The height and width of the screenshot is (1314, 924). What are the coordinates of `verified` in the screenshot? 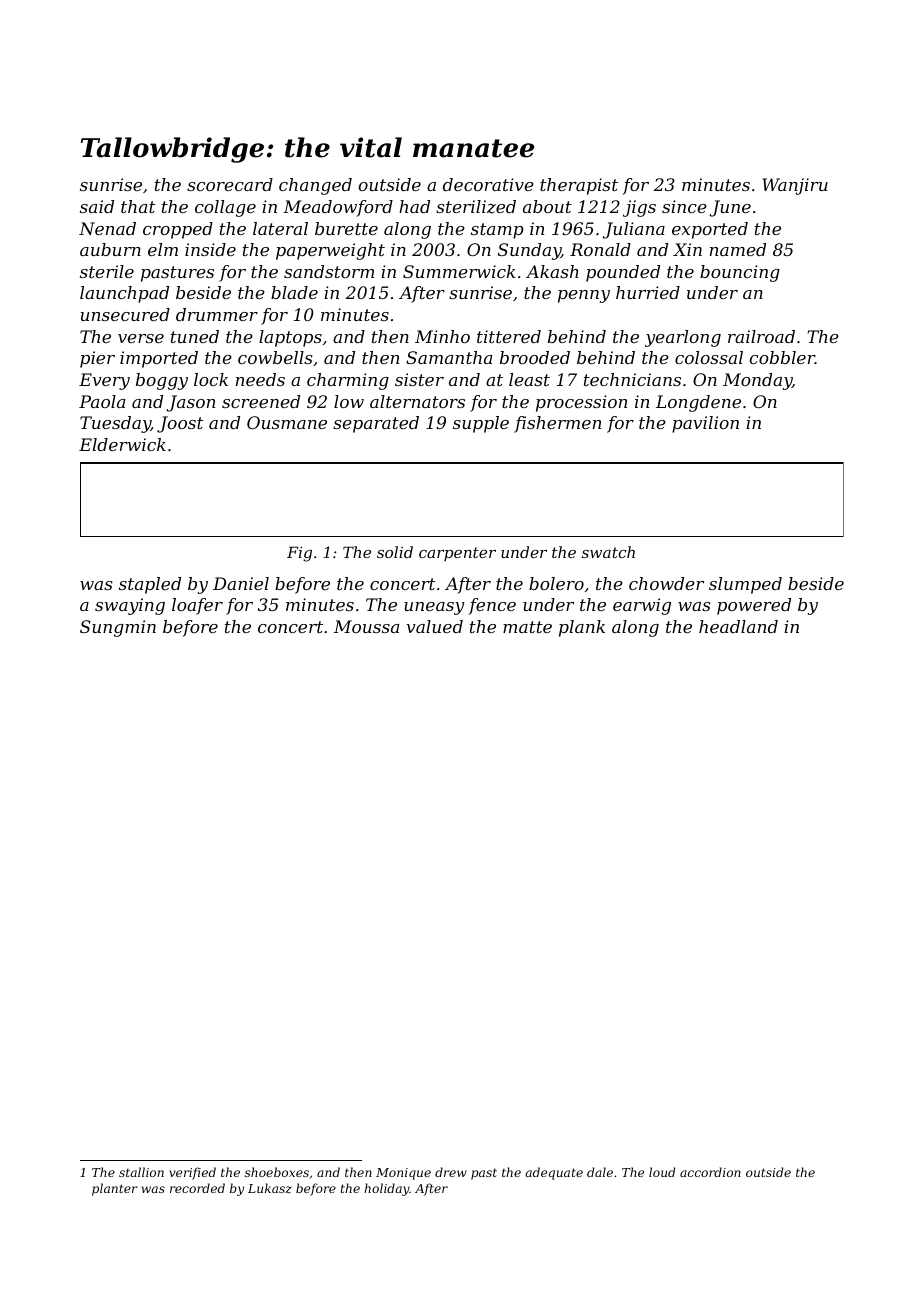 It's located at (192, 1173).
